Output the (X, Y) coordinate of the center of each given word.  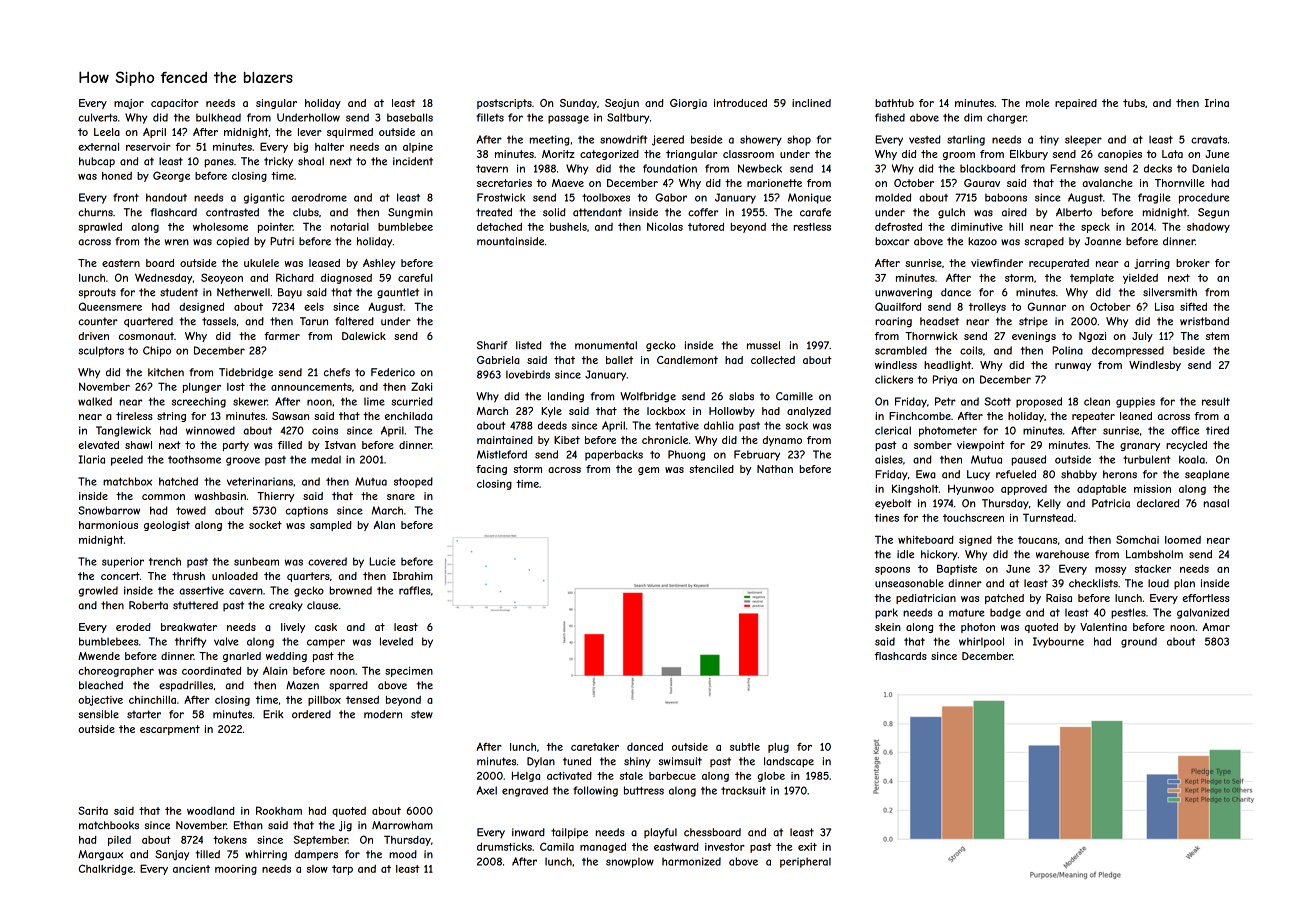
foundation (670, 168)
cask (326, 627)
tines (886, 518)
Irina (1217, 103)
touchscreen (973, 518)
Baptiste (957, 569)
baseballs (410, 117)
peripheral (805, 862)
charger (1006, 119)
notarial (350, 227)
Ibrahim (413, 576)
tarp (342, 870)
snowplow (630, 862)
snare (401, 497)
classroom (748, 154)
